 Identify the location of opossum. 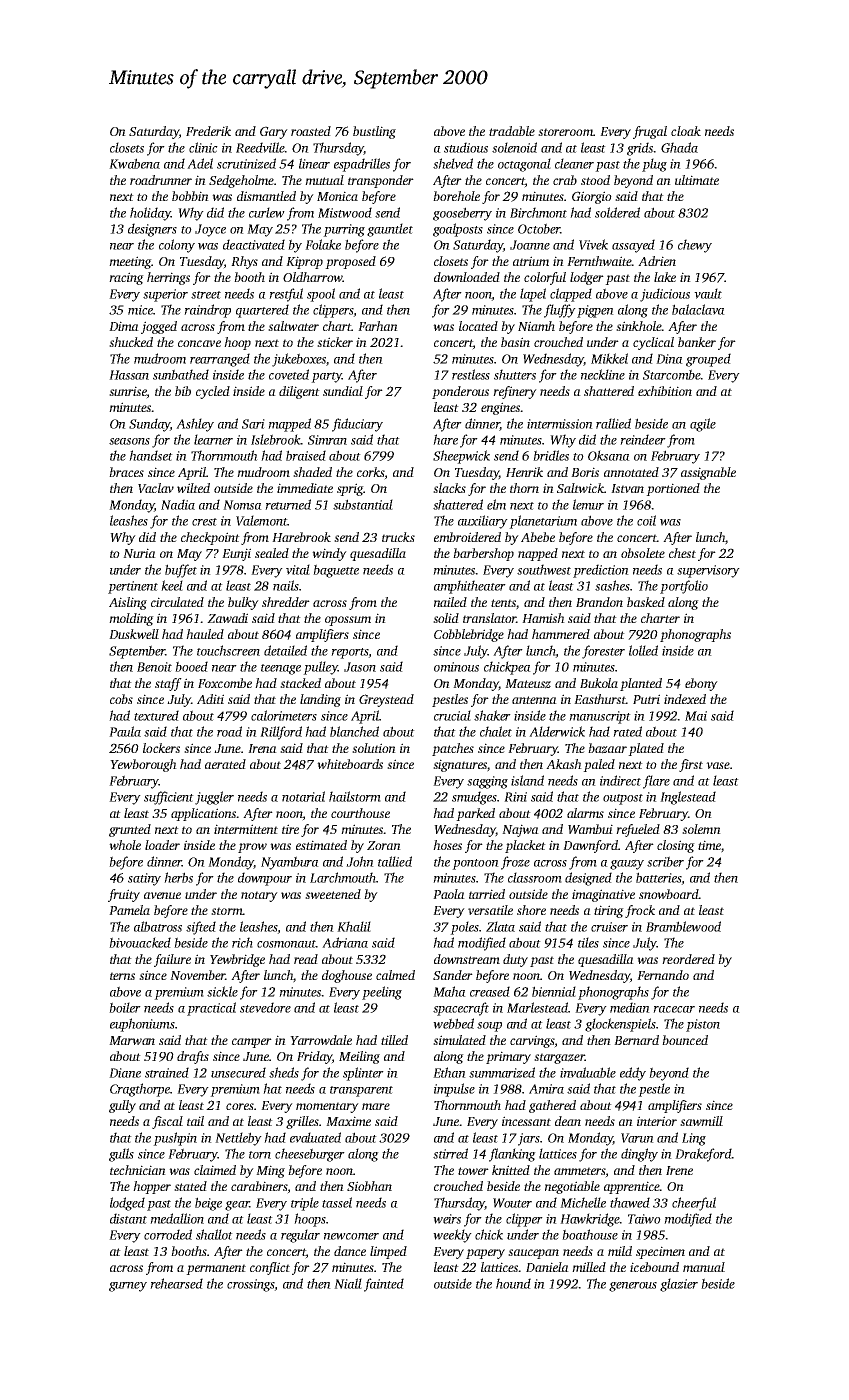
(348, 621).
